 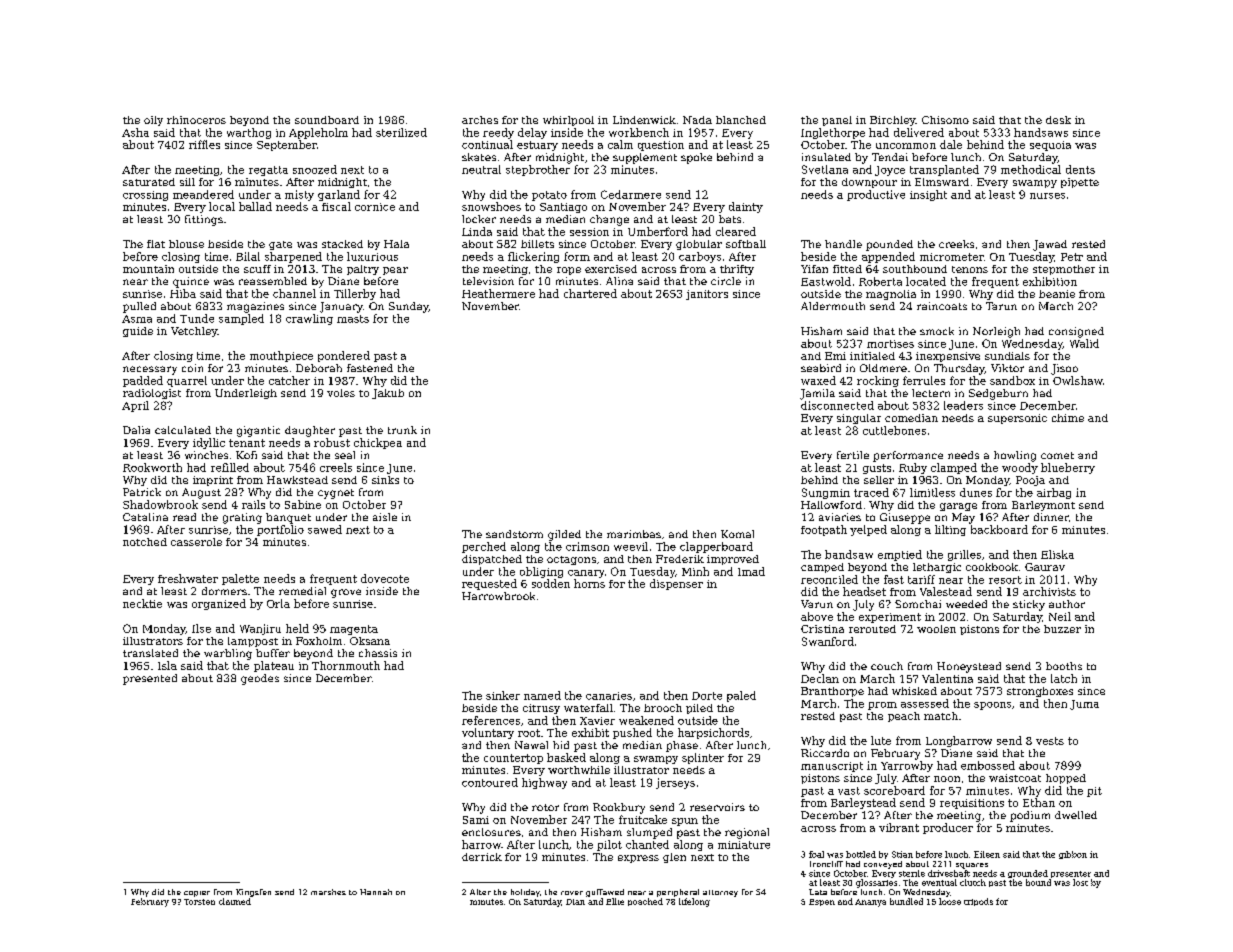 What do you see at coordinates (694, 902) in the page?
I see `lifelong` at bounding box center [694, 902].
